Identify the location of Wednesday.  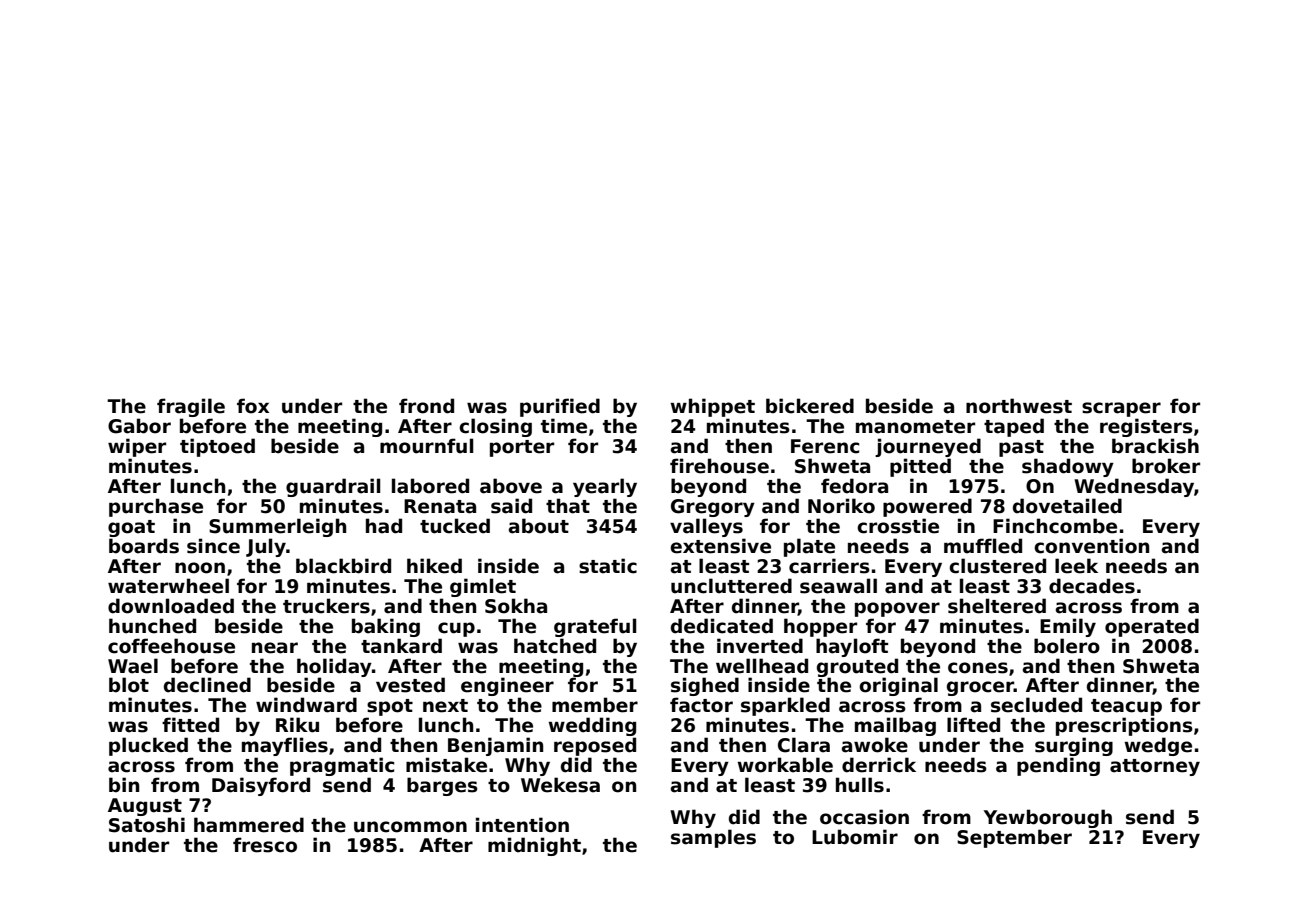
(1134, 487).
